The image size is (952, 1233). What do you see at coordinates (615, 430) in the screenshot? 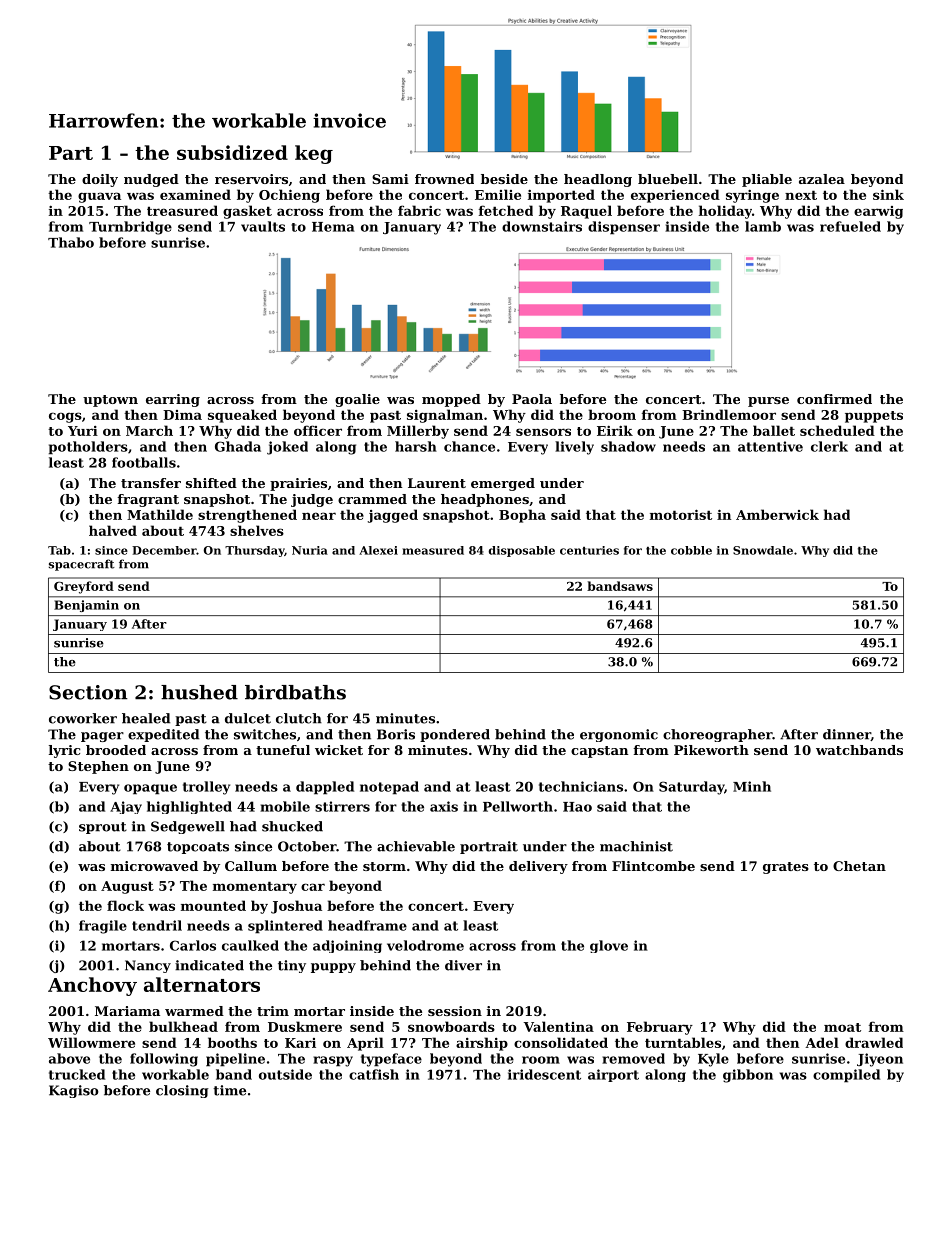
I see `Eirik` at bounding box center [615, 430].
